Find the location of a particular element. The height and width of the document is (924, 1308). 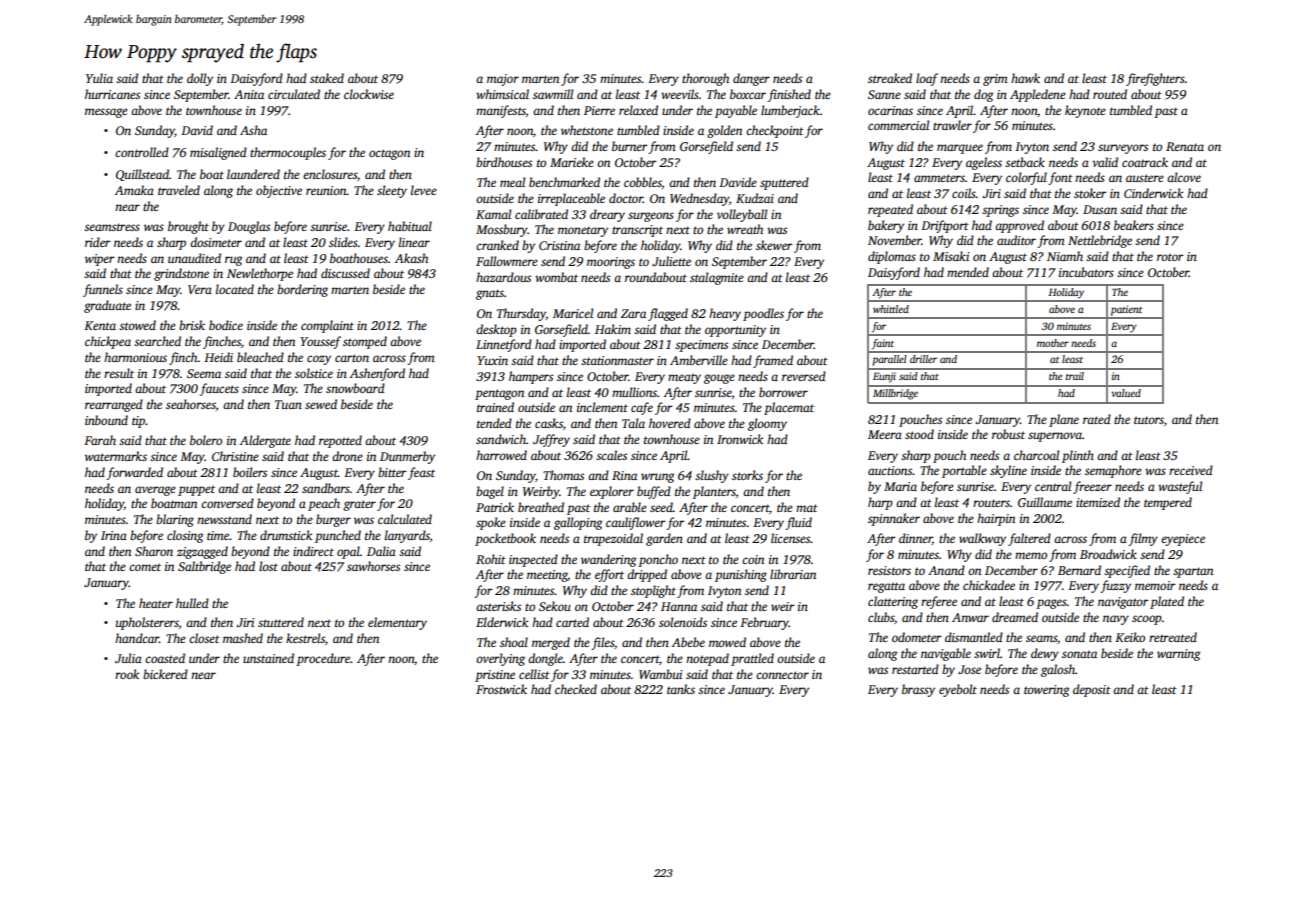

gnats is located at coordinates (490, 294).
